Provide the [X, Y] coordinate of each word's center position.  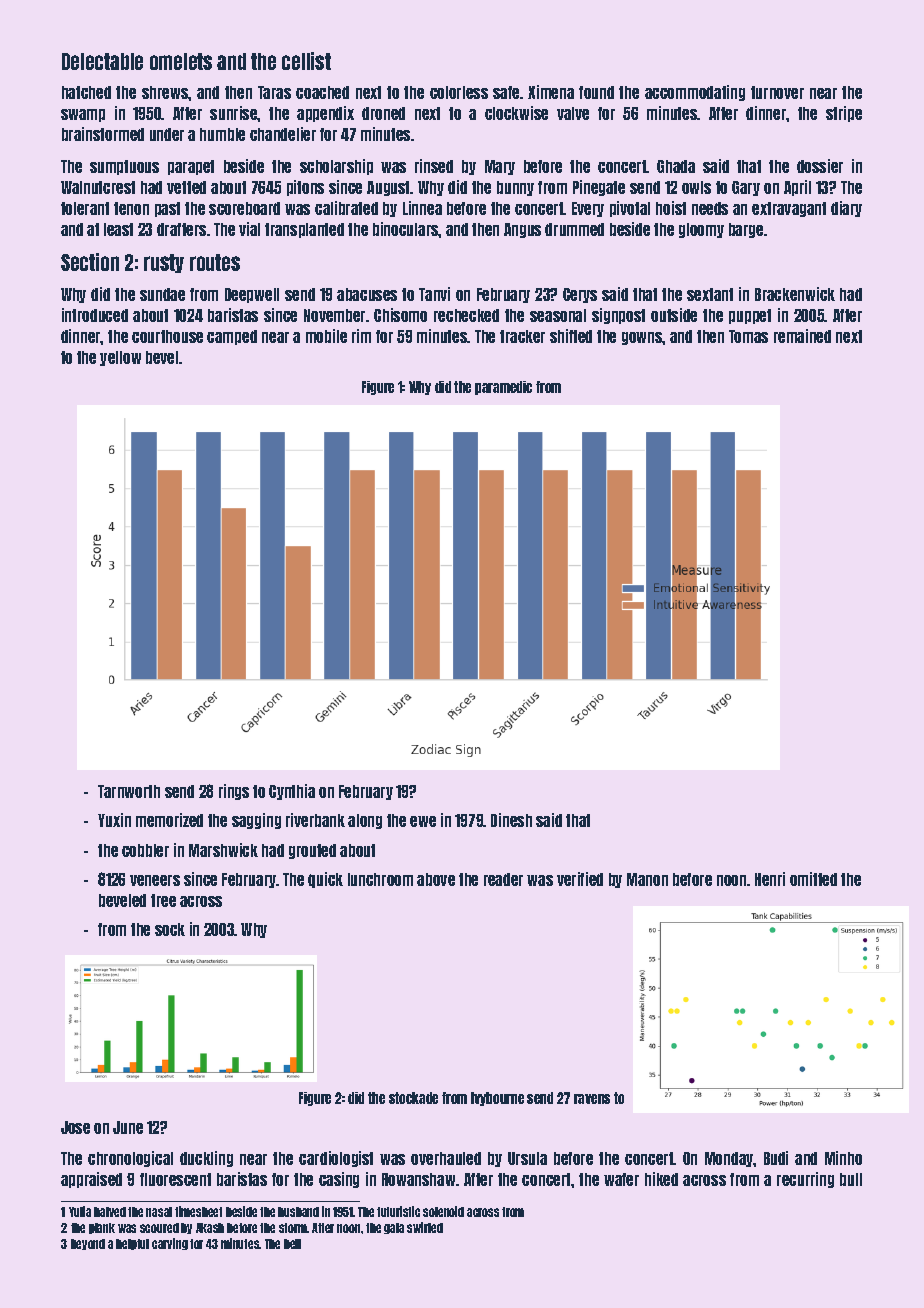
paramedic [503, 388]
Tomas [748, 336]
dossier [820, 166]
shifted [571, 336]
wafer [621, 1179]
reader [503, 879]
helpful [132, 1244]
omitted [813, 879]
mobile [326, 336]
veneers [155, 880]
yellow [120, 358]
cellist [306, 61]
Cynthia [292, 792]
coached [322, 92]
